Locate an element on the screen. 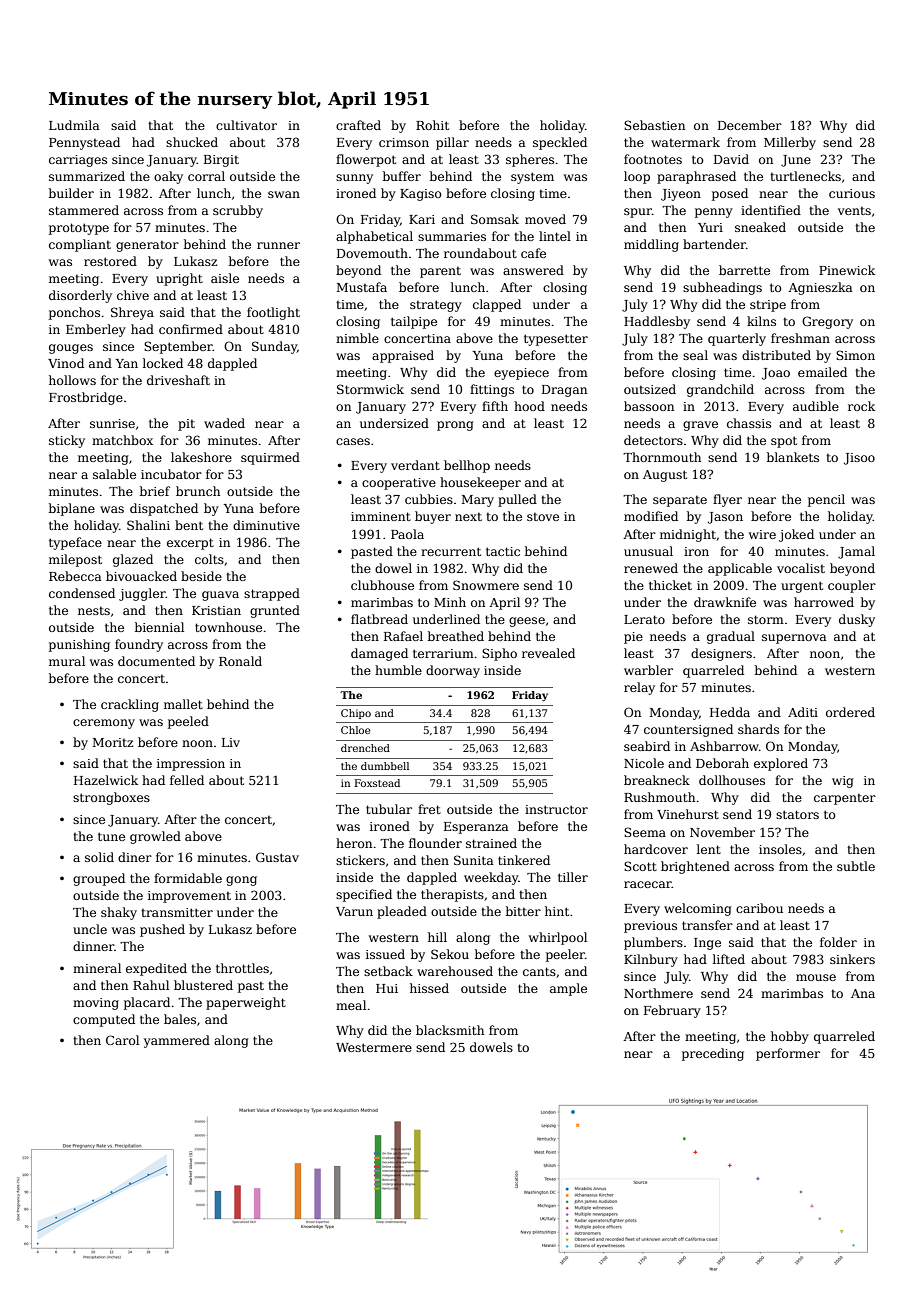 This screenshot has height=1308, width=924. fifth is located at coordinates (495, 406).
